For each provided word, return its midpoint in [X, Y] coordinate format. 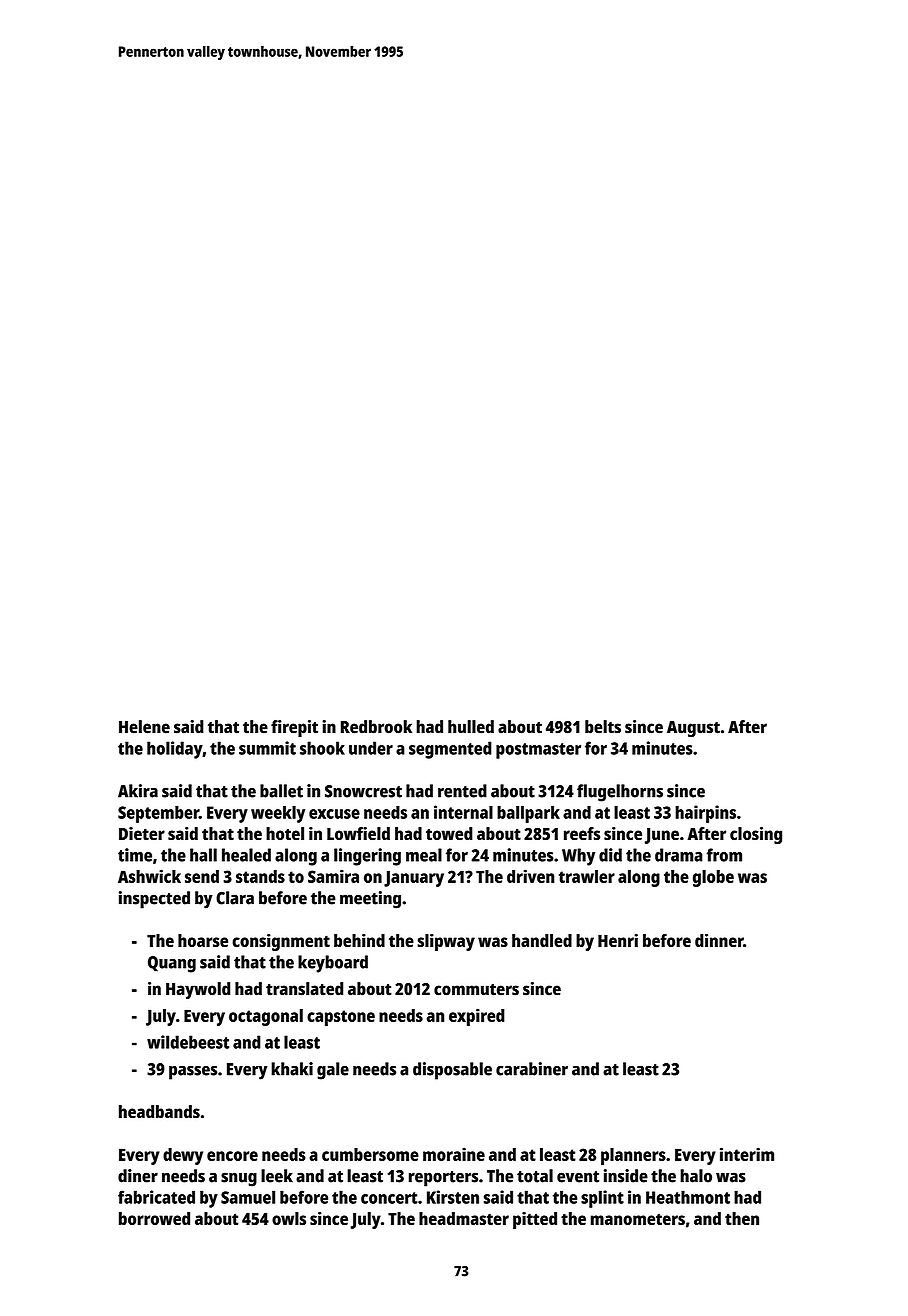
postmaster [538, 751]
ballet [281, 791]
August [693, 729]
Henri [618, 940]
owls [289, 1218]
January [414, 878]
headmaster [464, 1218]
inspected [154, 900]
